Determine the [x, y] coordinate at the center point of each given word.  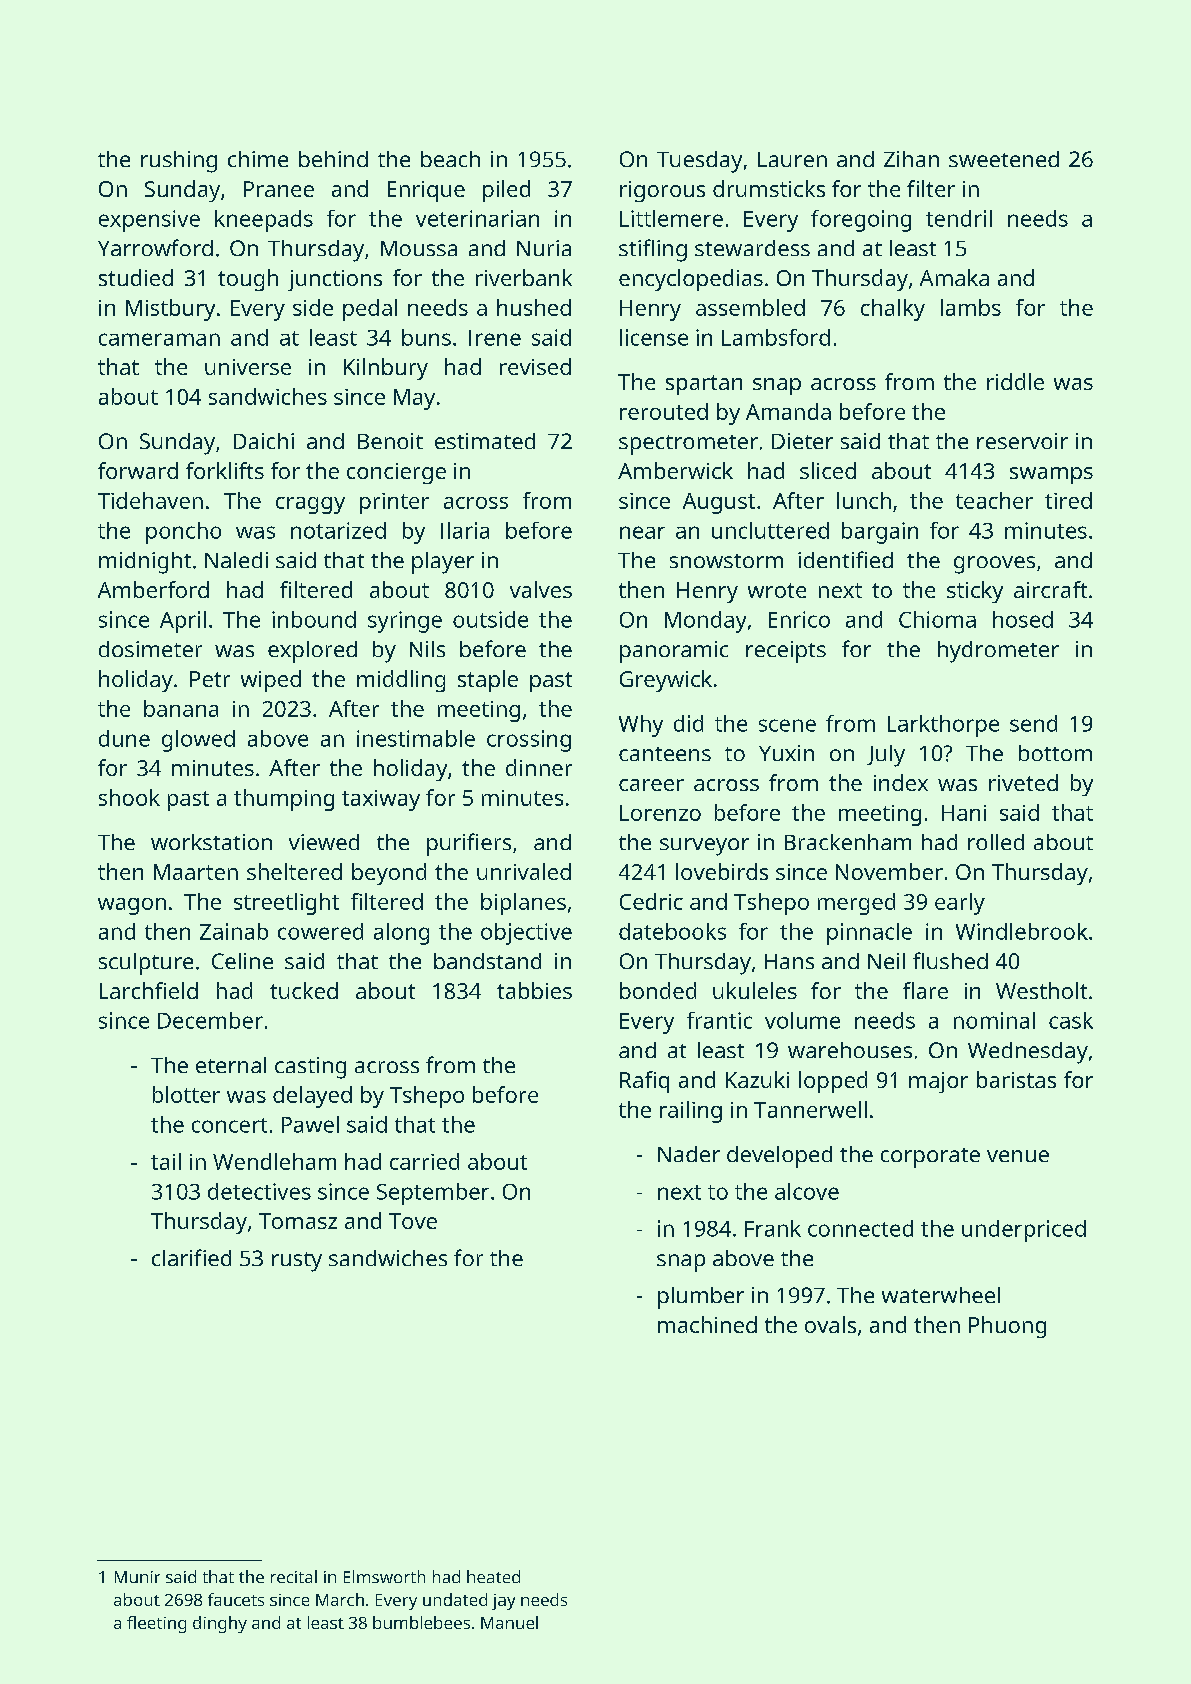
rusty [297, 1262]
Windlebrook [1022, 931]
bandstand [487, 961]
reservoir [1022, 441]
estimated [485, 441]
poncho [183, 533]
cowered [320, 931]
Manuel [509, 1622]
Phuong [1007, 1327]
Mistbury [170, 310]
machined [707, 1324]
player [443, 563]
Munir [137, 1577]
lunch [864, 500]
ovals [830, 1324]
